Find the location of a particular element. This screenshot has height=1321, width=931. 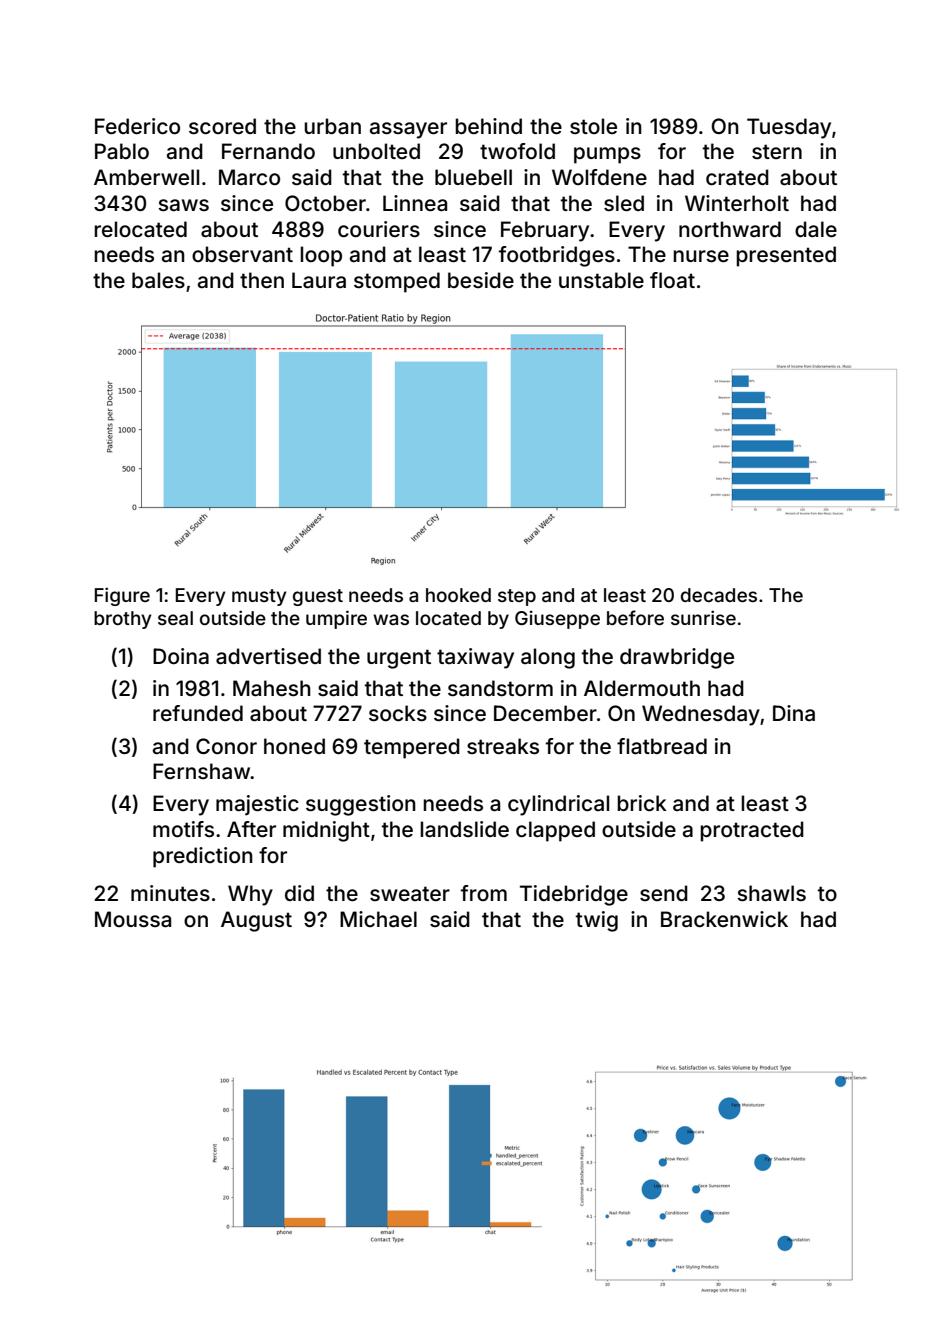

musty is located at coordinates (259, 597).
